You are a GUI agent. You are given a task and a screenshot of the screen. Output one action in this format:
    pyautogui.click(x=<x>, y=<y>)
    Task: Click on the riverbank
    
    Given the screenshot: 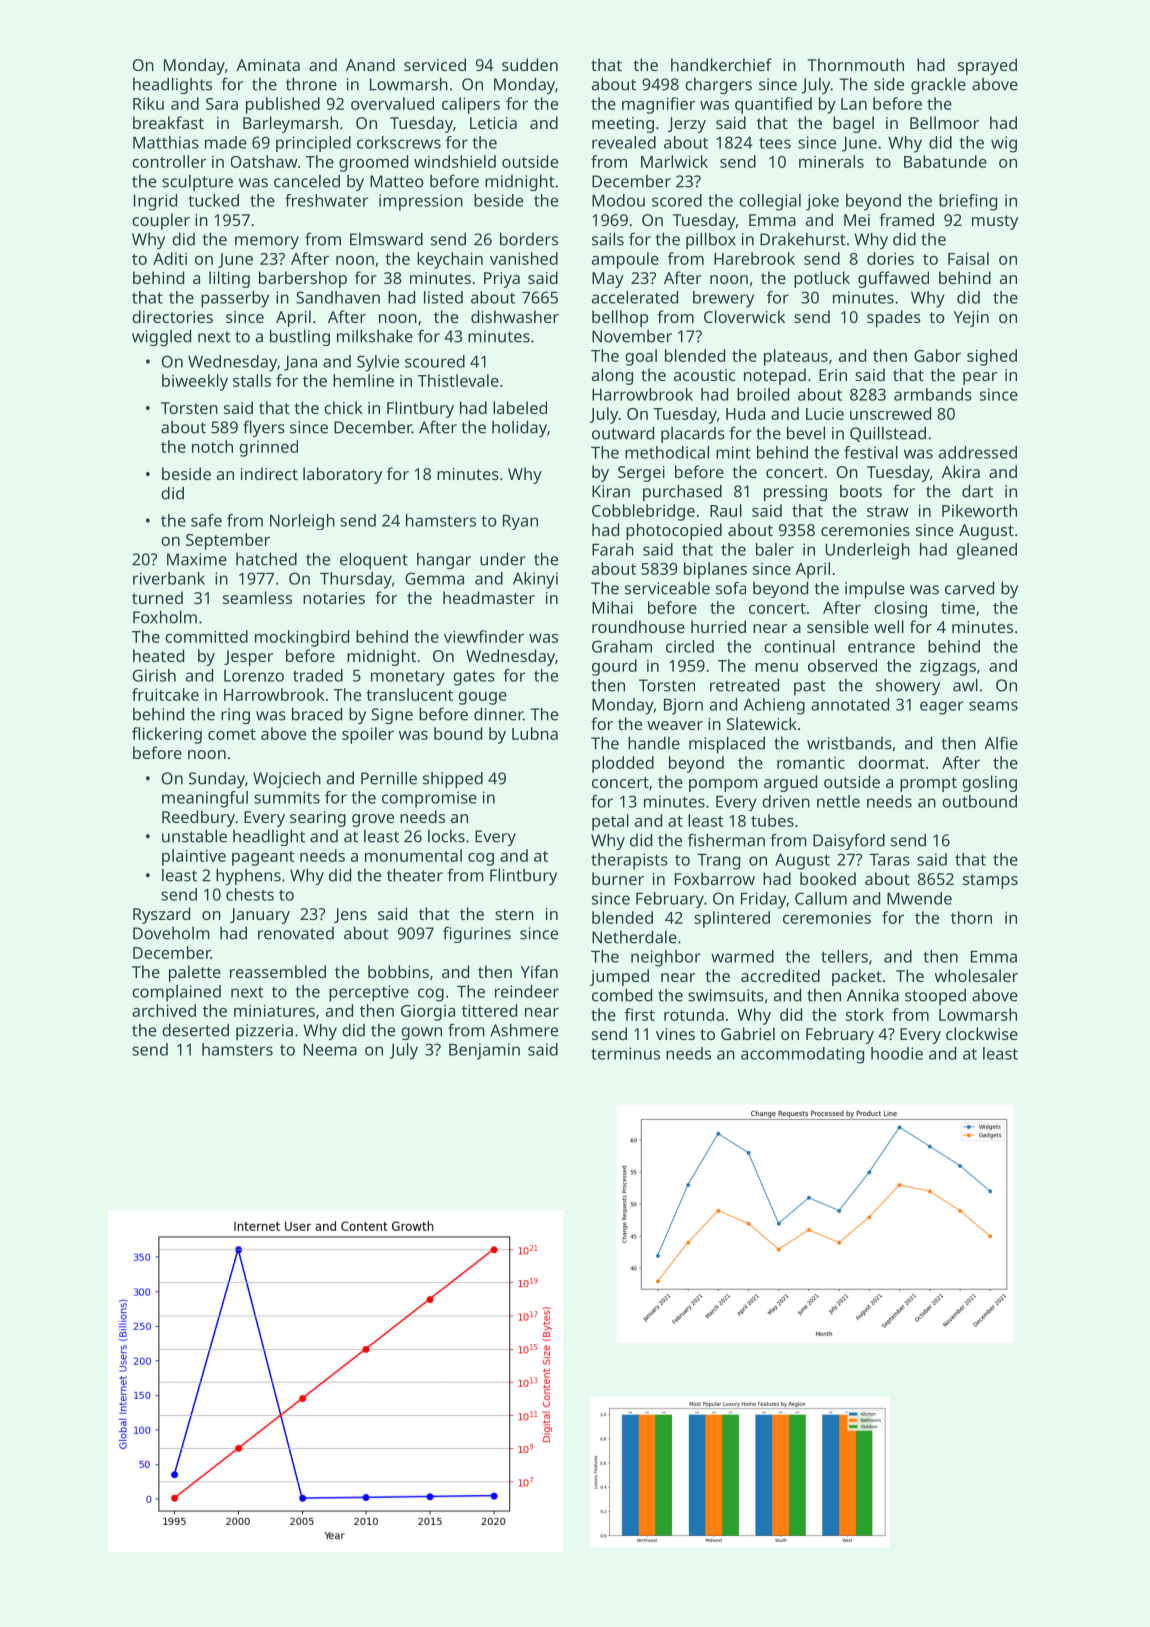 What is the action you would take?
    pyautogui.click(x=169, y=578)
